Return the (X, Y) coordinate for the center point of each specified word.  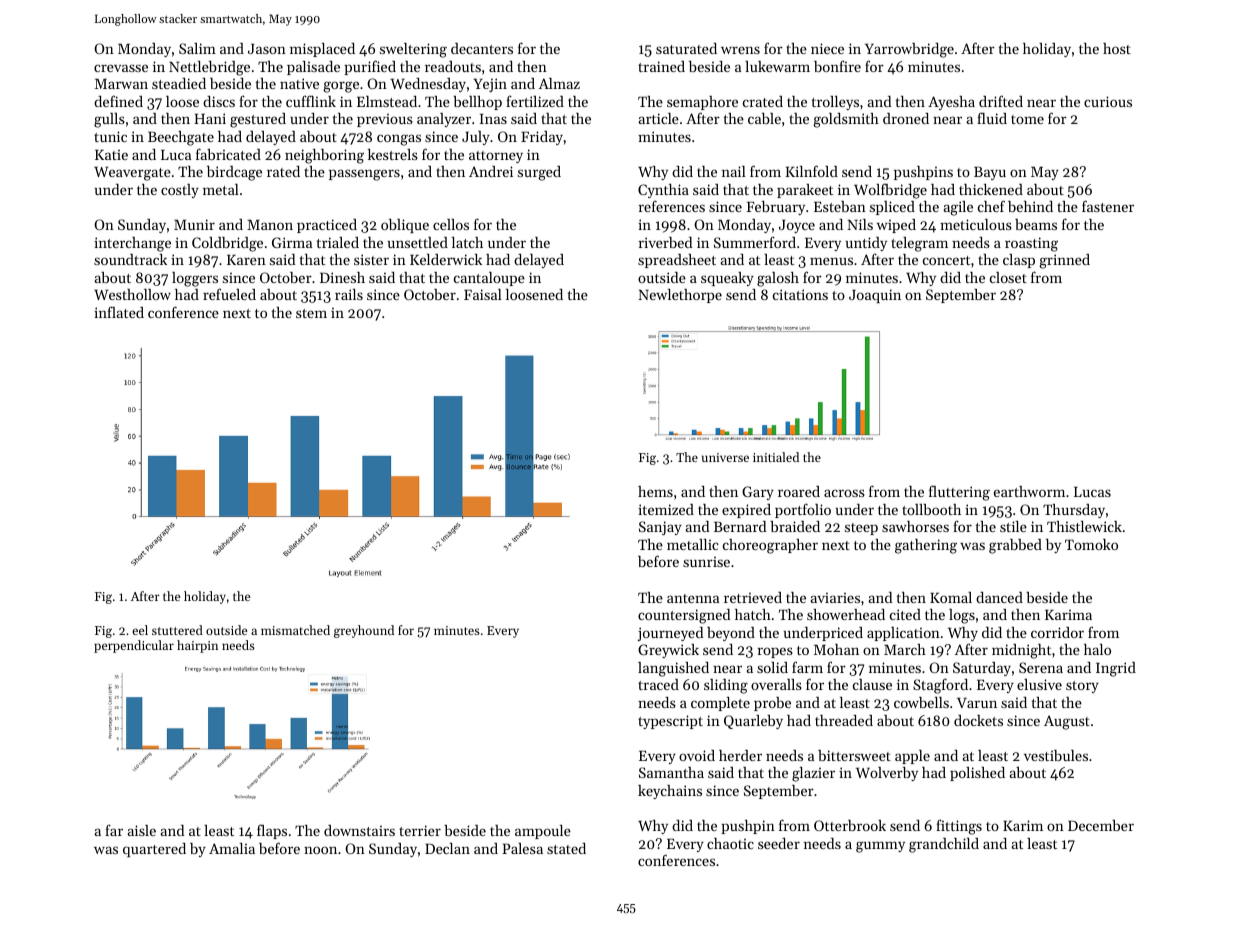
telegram (919, 244)
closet (1008, 277)
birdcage (234, 173)
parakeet (805, 191)
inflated (119, 312)
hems (655, 491)
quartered (154, 850)
